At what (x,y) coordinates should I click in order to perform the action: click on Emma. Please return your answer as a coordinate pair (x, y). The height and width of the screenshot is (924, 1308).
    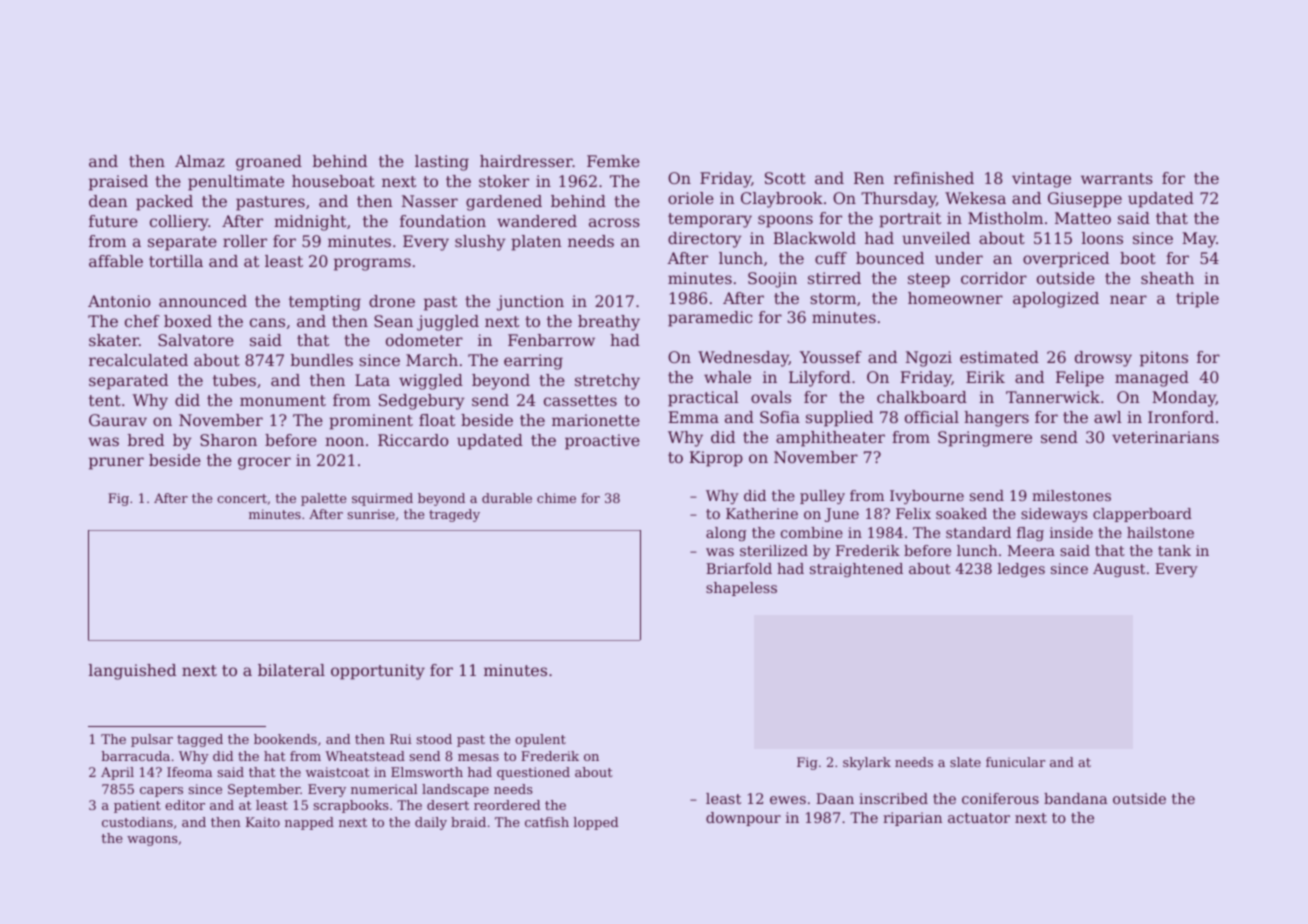
    Looking at the image, I should click on (693, 417).
